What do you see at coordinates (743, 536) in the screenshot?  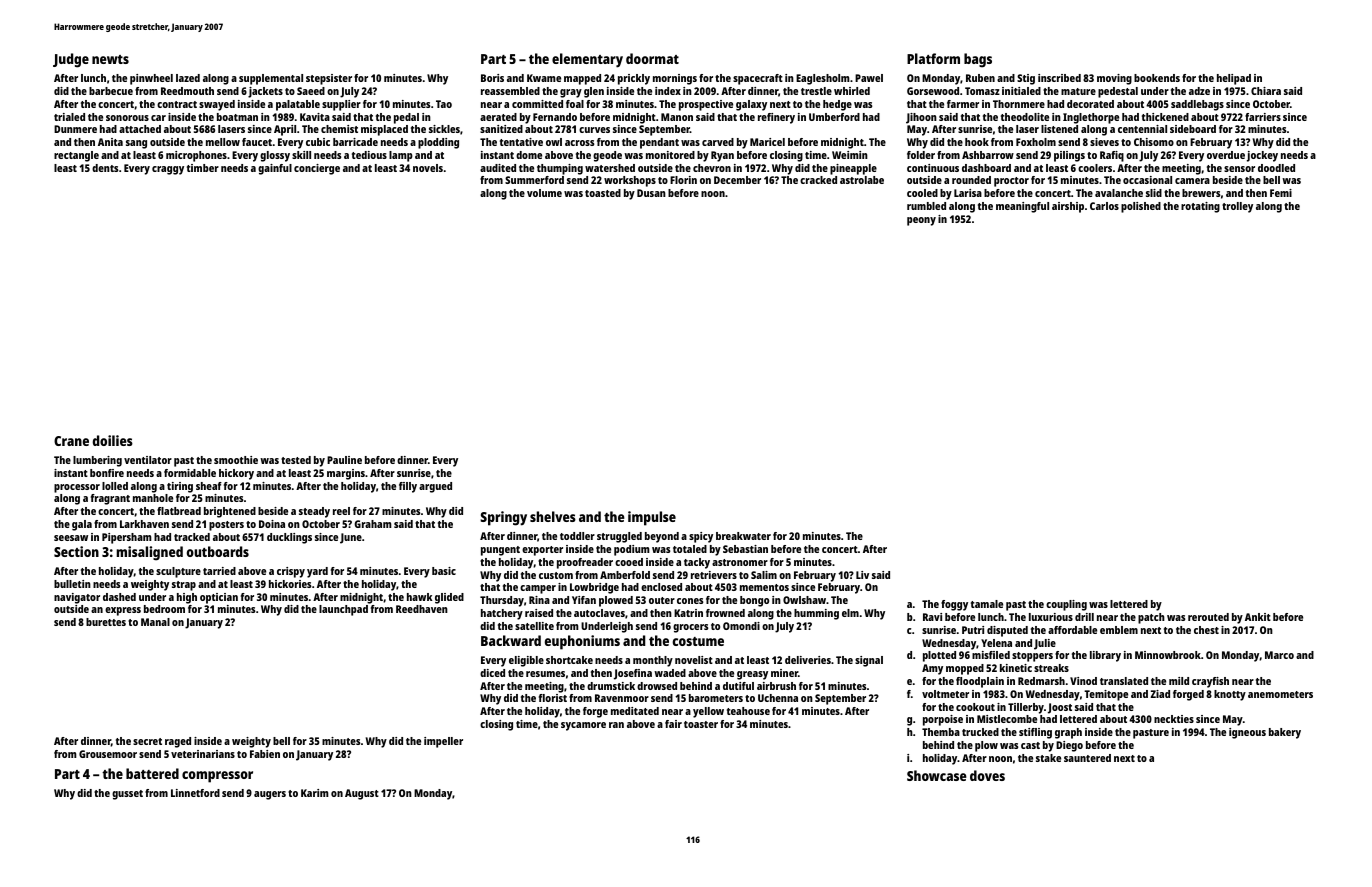 I see `breakwater` at bounding box center [743, 536].
